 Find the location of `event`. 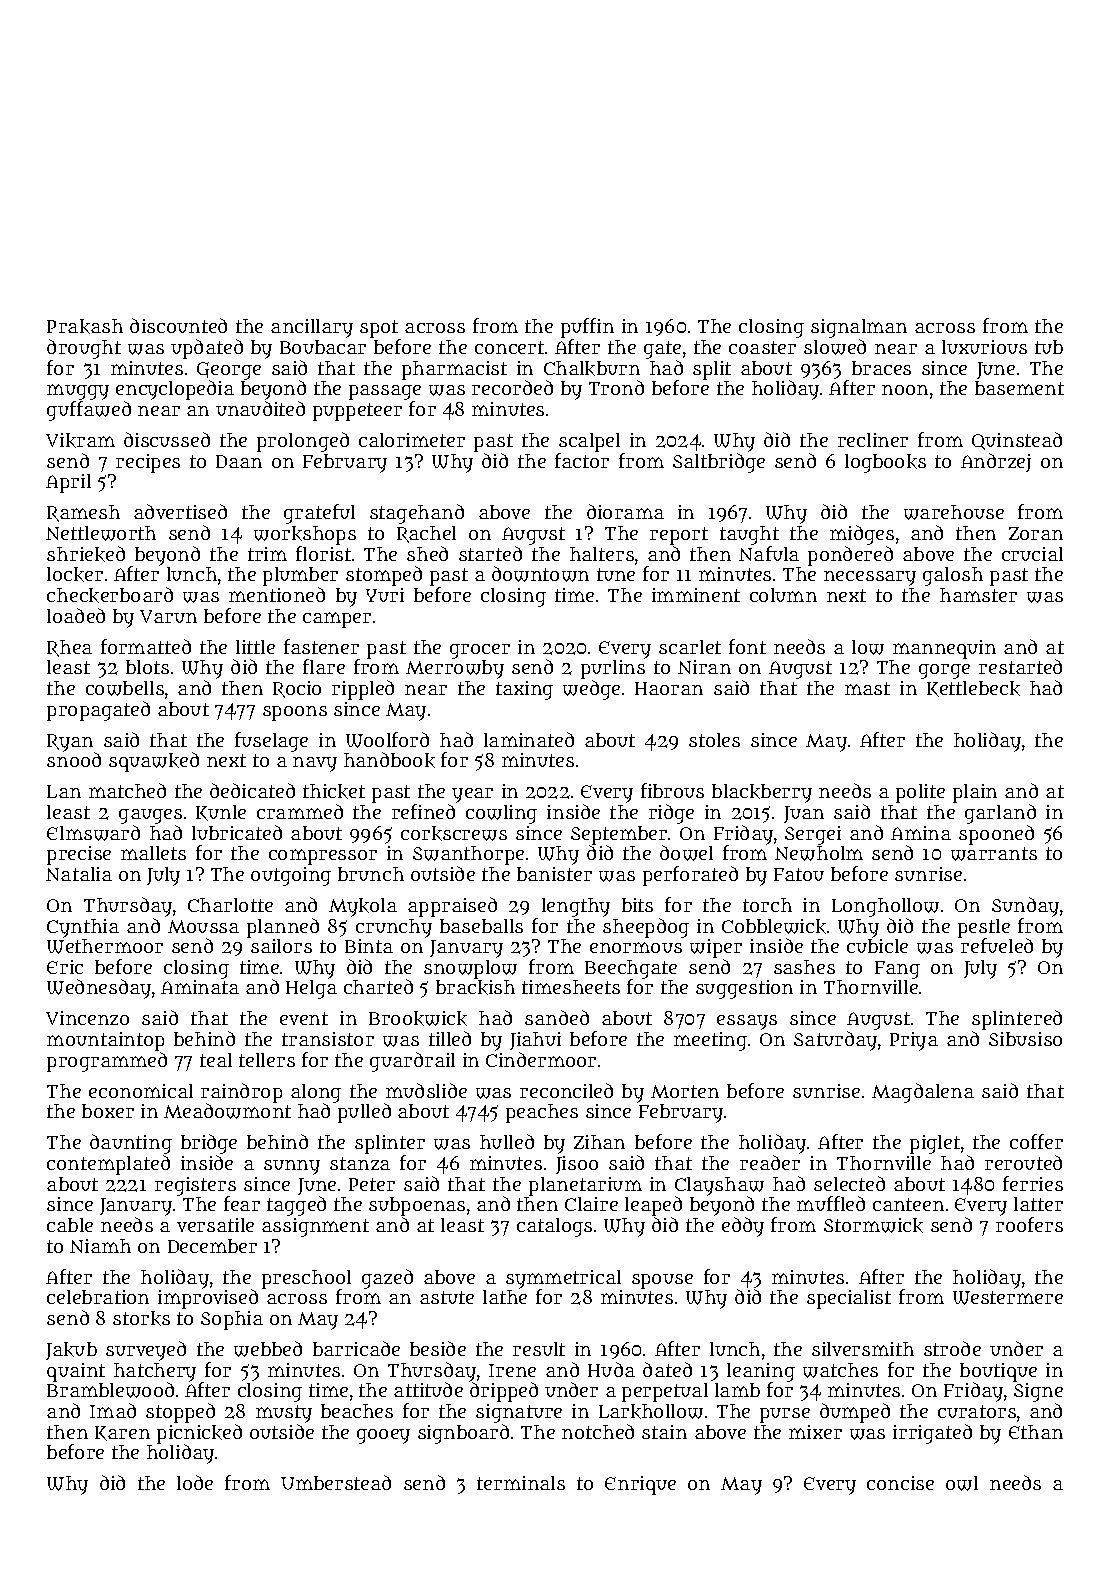

event is located at coordinates (304, 1018).
